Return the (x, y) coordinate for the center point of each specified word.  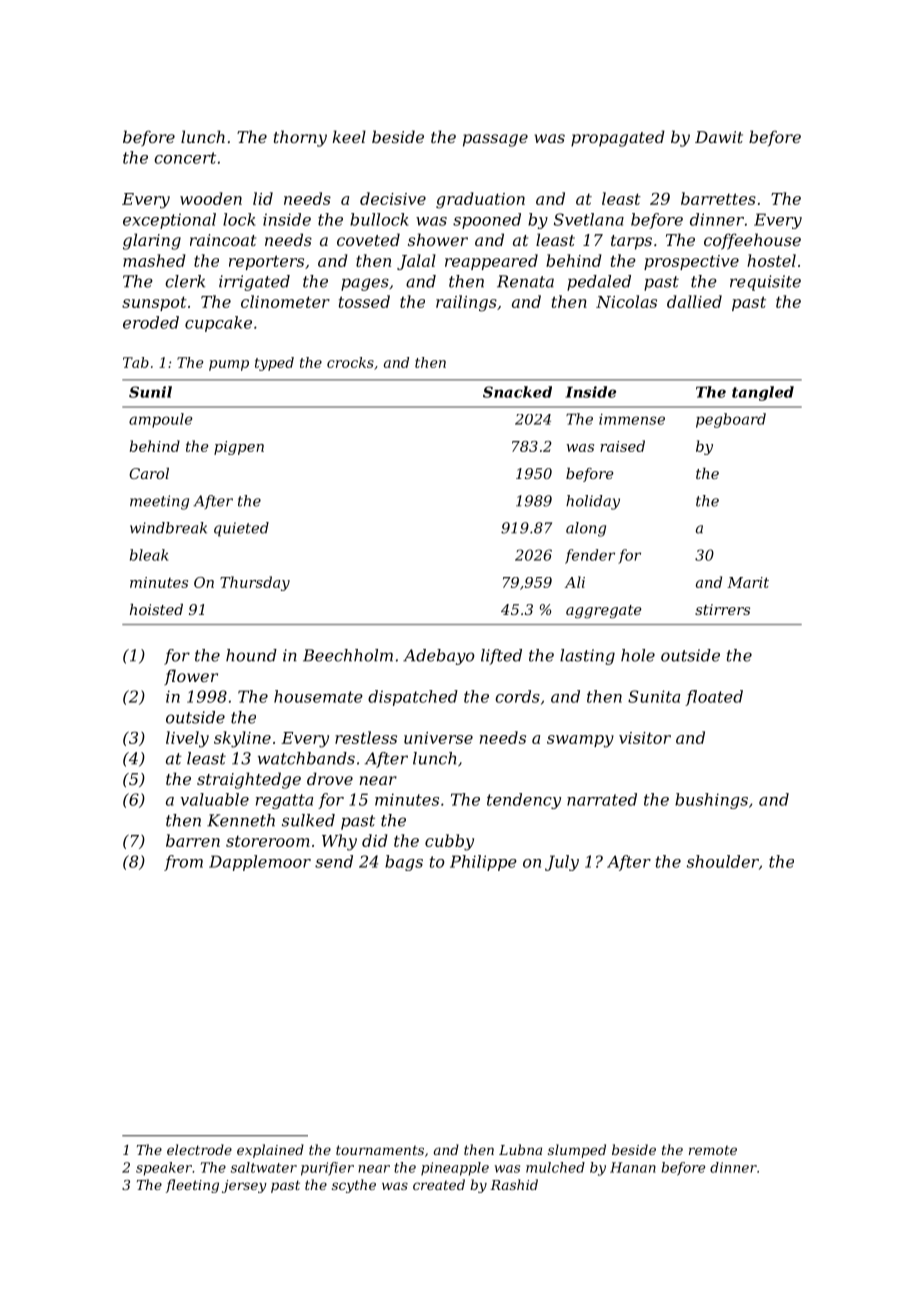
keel (349, 136)
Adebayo (439, 657)
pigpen (239, 448)
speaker (164, 1169)
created (439, 1184)
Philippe (483, 863)
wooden (211, 198)
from (183, 863)
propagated (618, 138)
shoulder (723, 861)
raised (622, 446)
